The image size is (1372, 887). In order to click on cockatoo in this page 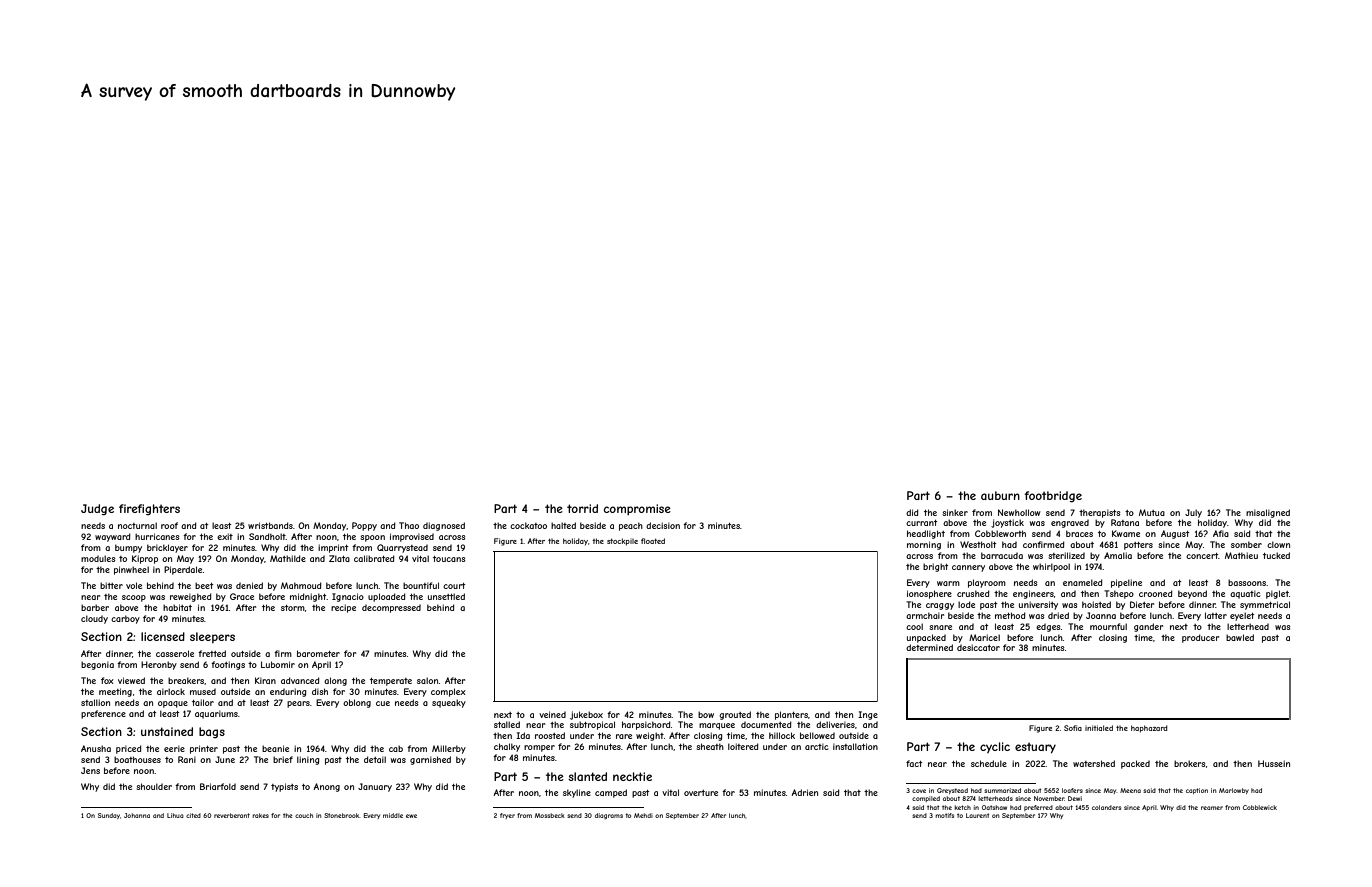, I will do `click(528, 525)`.
